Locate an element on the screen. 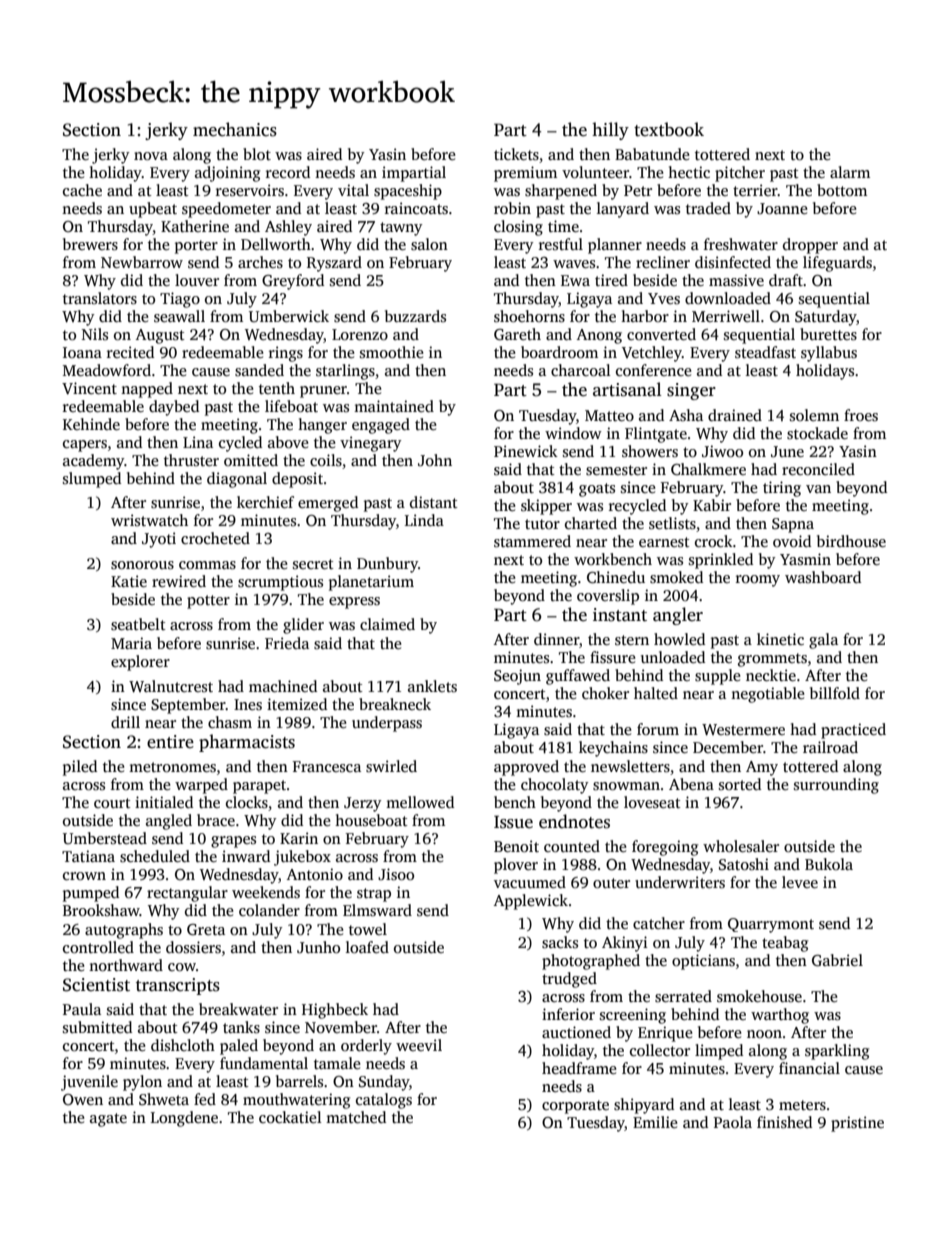 The width and height of the screenshot is (952, 1233). waves is located at coordinates (574, 264).
